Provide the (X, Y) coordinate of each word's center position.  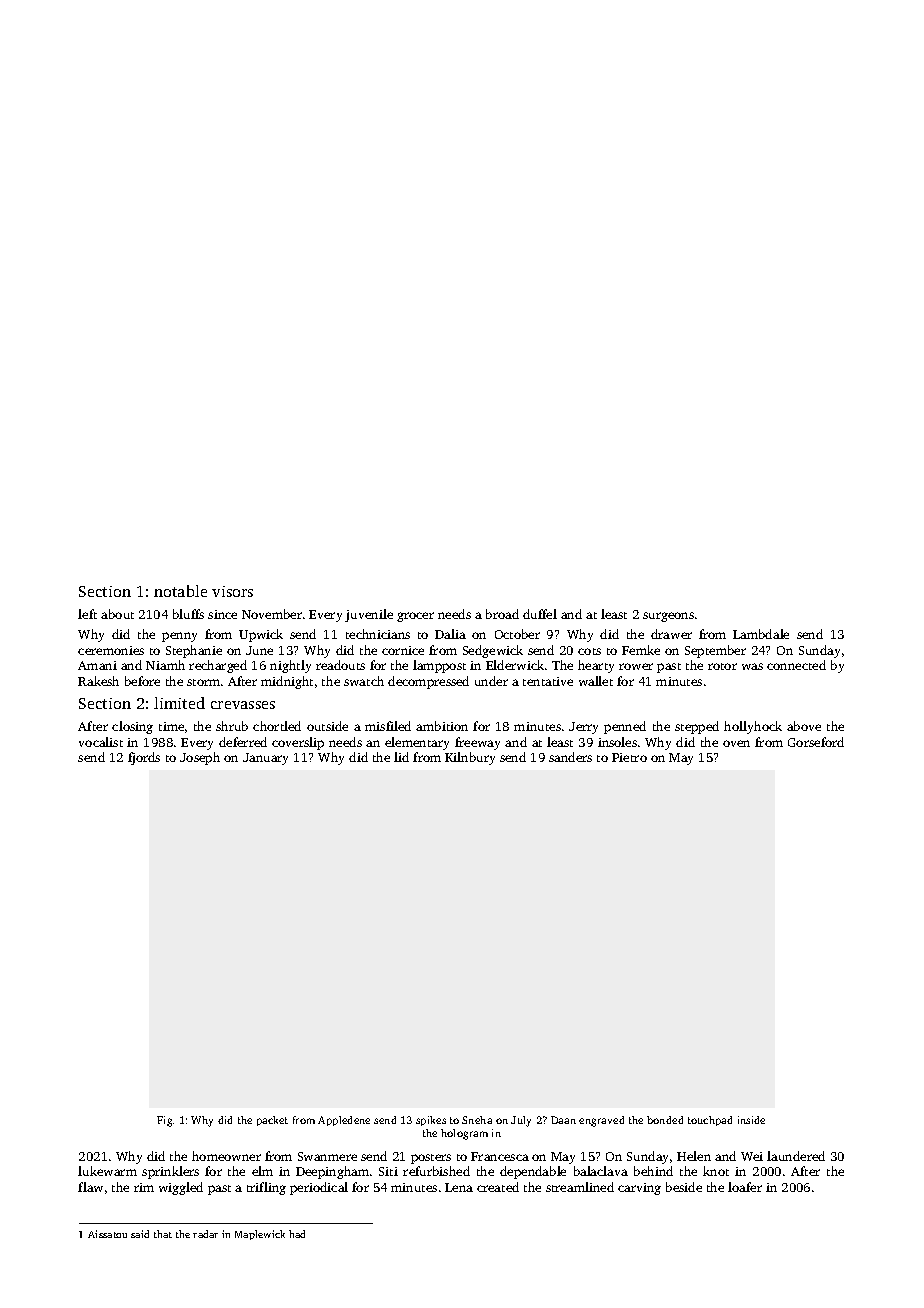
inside (751, 1120)
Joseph (200, 758)
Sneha (477, 1120)
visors (232, 591)
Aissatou (107, 1234)
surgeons (668, 617)
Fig (164, 1121)
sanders (570, 757)
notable (180, 591)
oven (736, 743)
